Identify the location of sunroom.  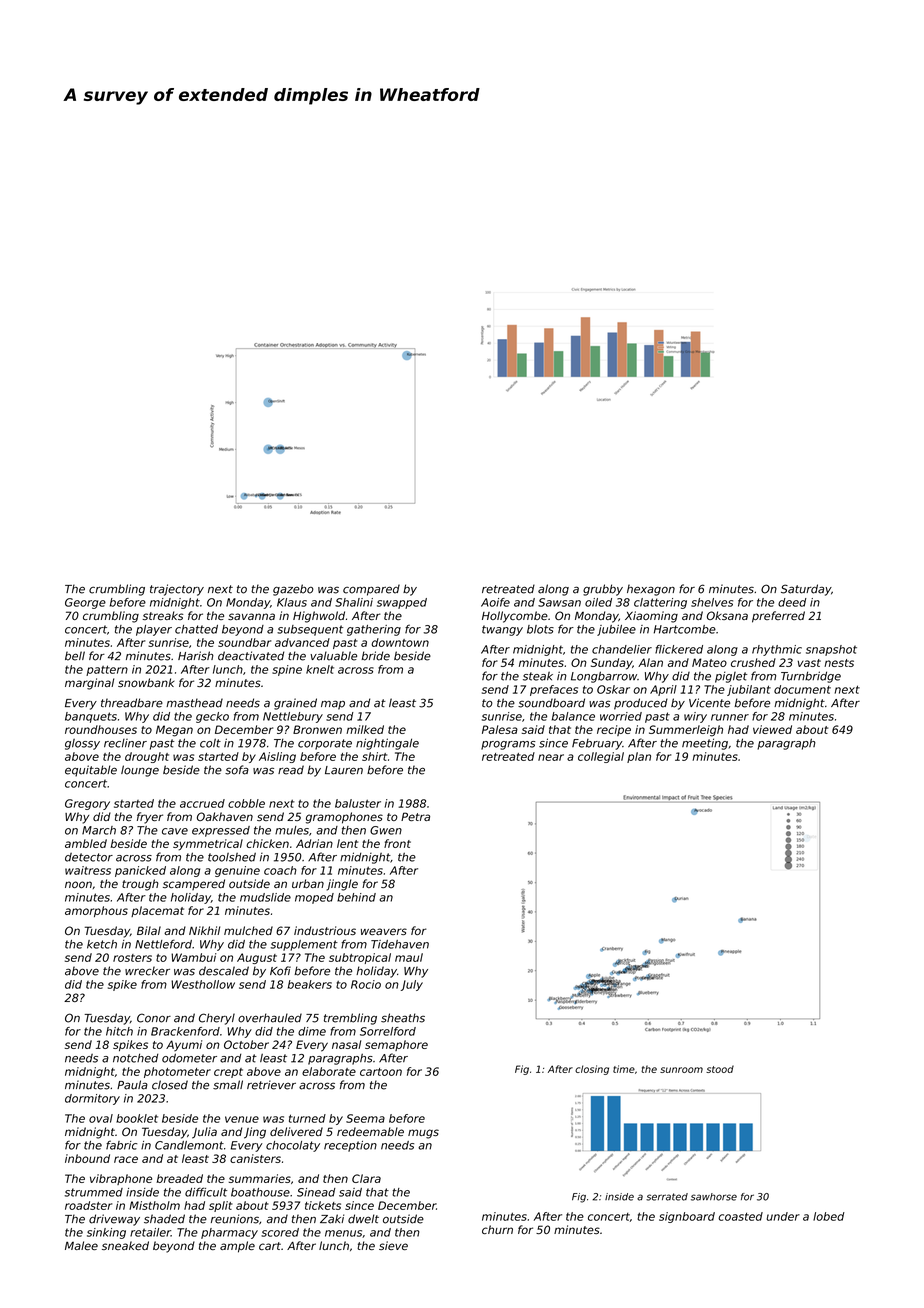
(681, 1070).
